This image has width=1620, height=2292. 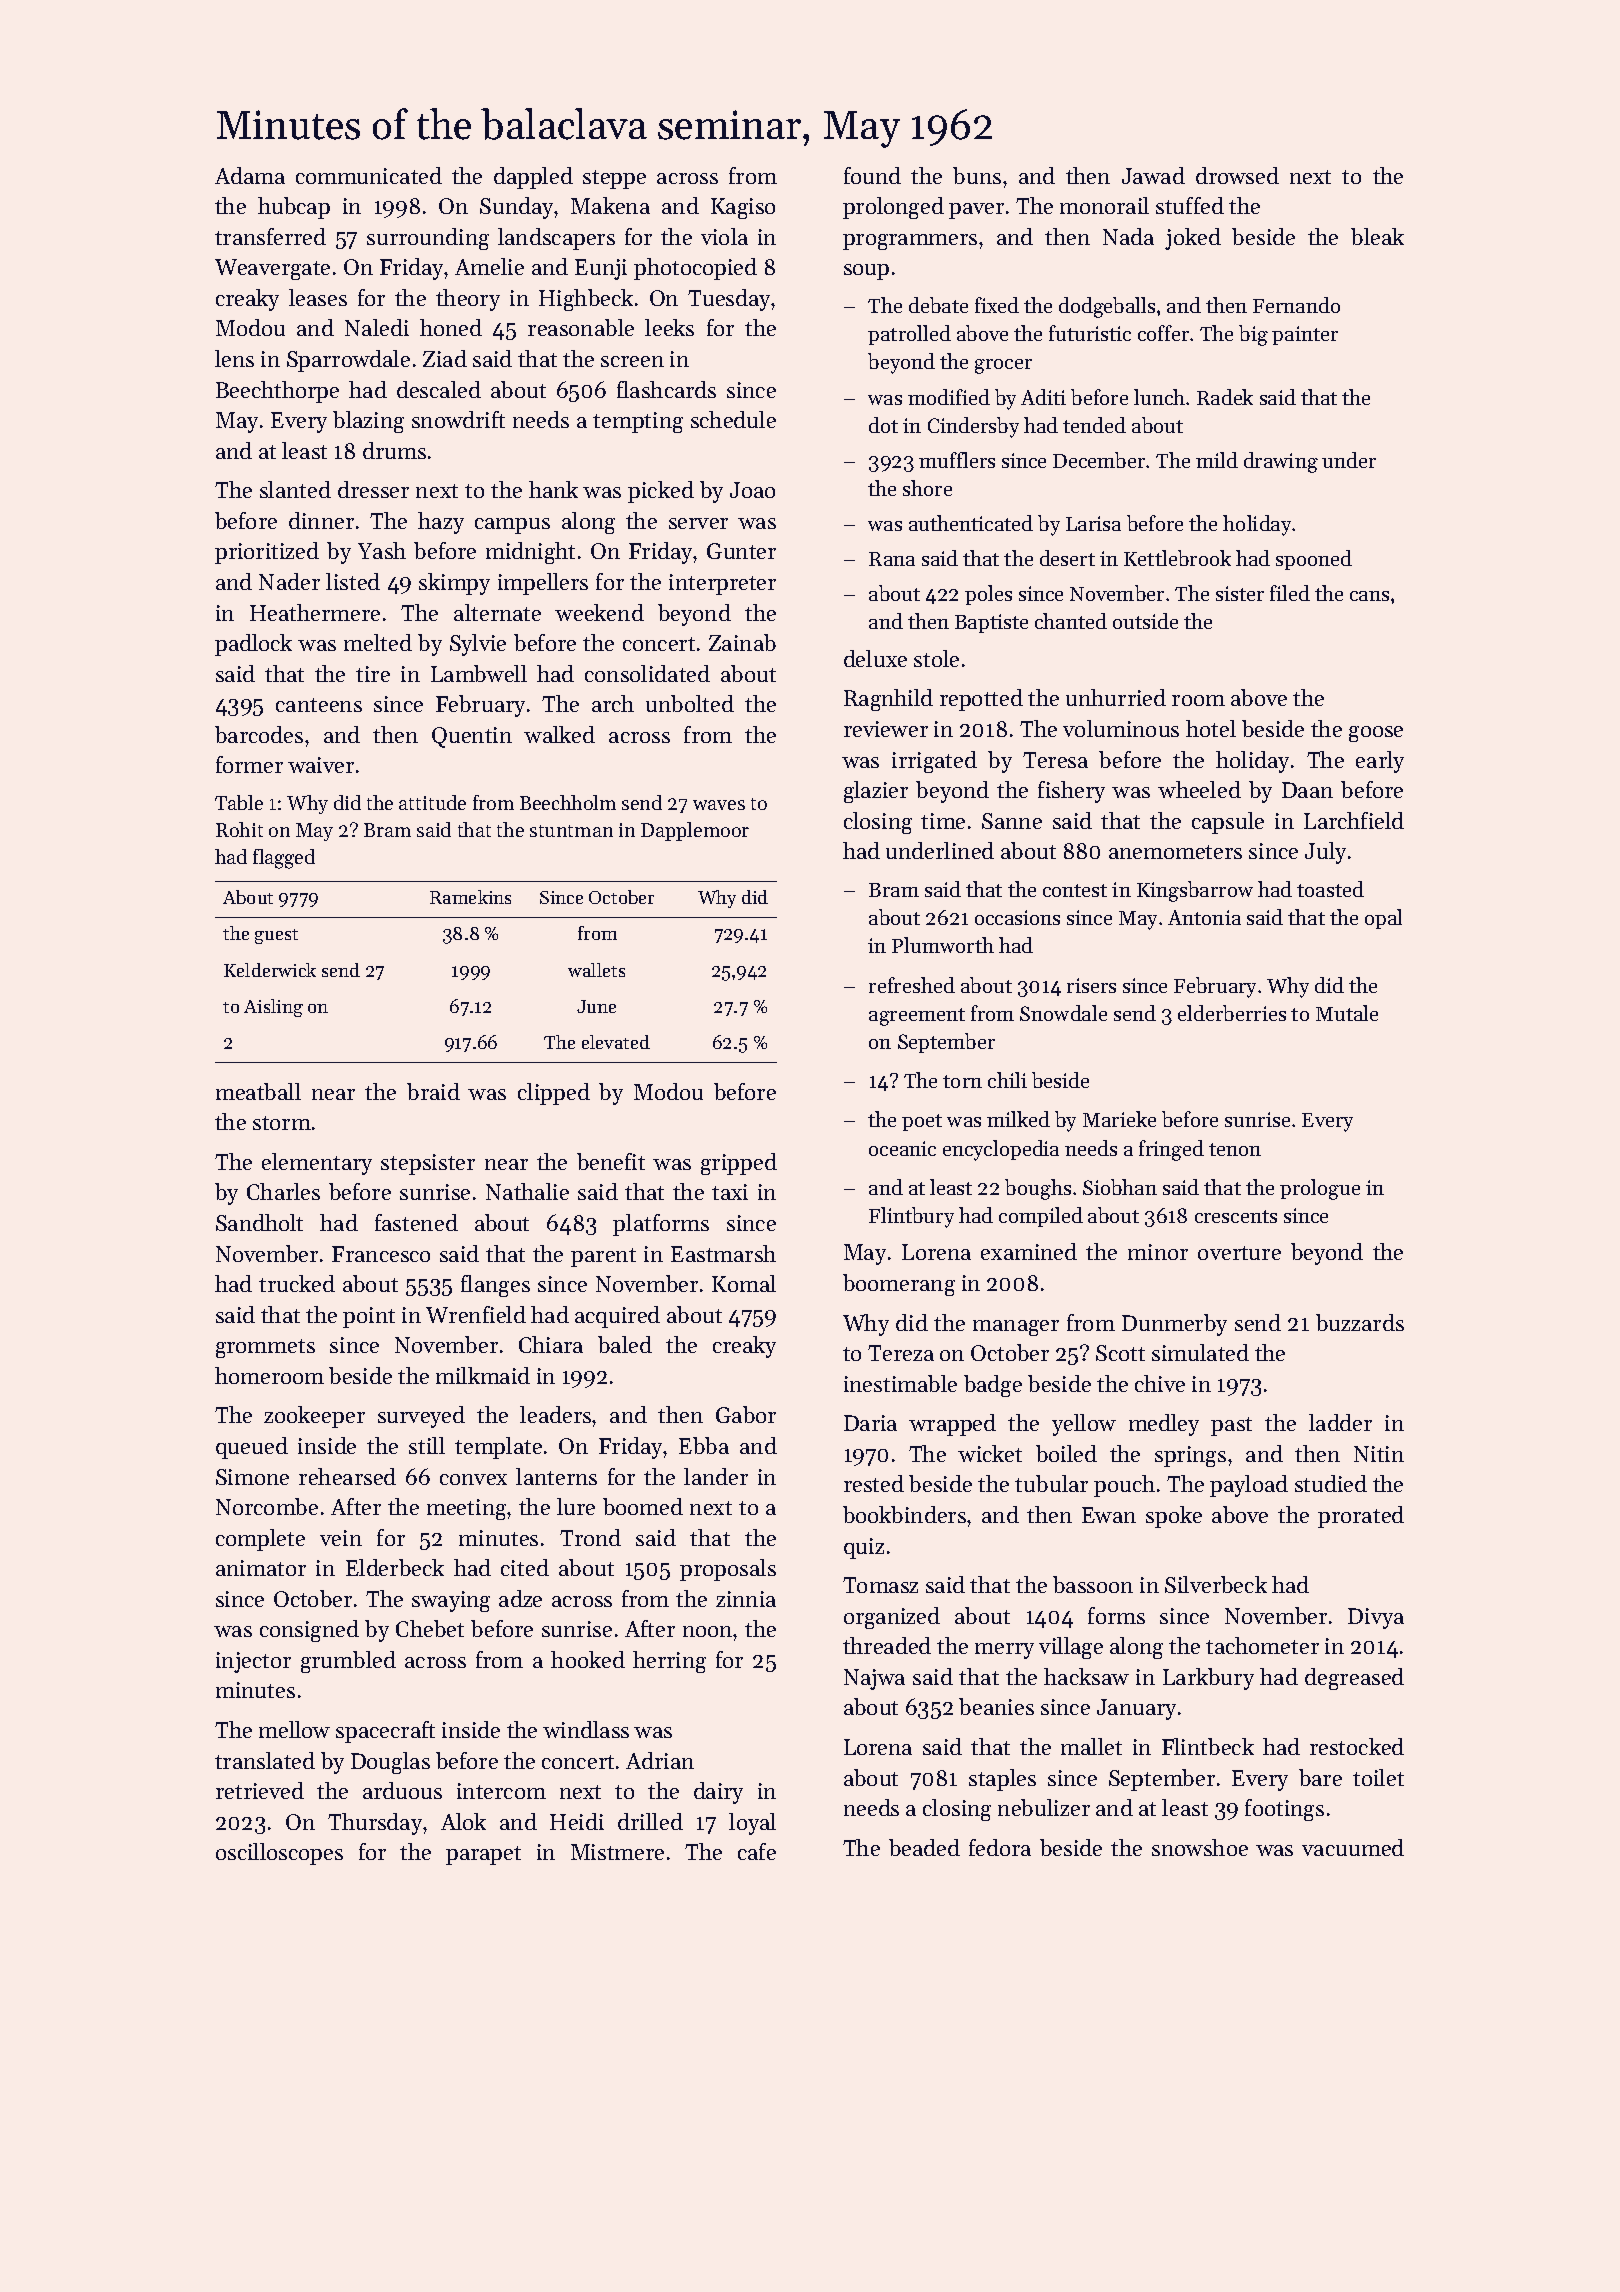 What do you see at coordinates (1200, 1847) in the image?
I see `snowshoe` at bounding box center [1200, 1847].
